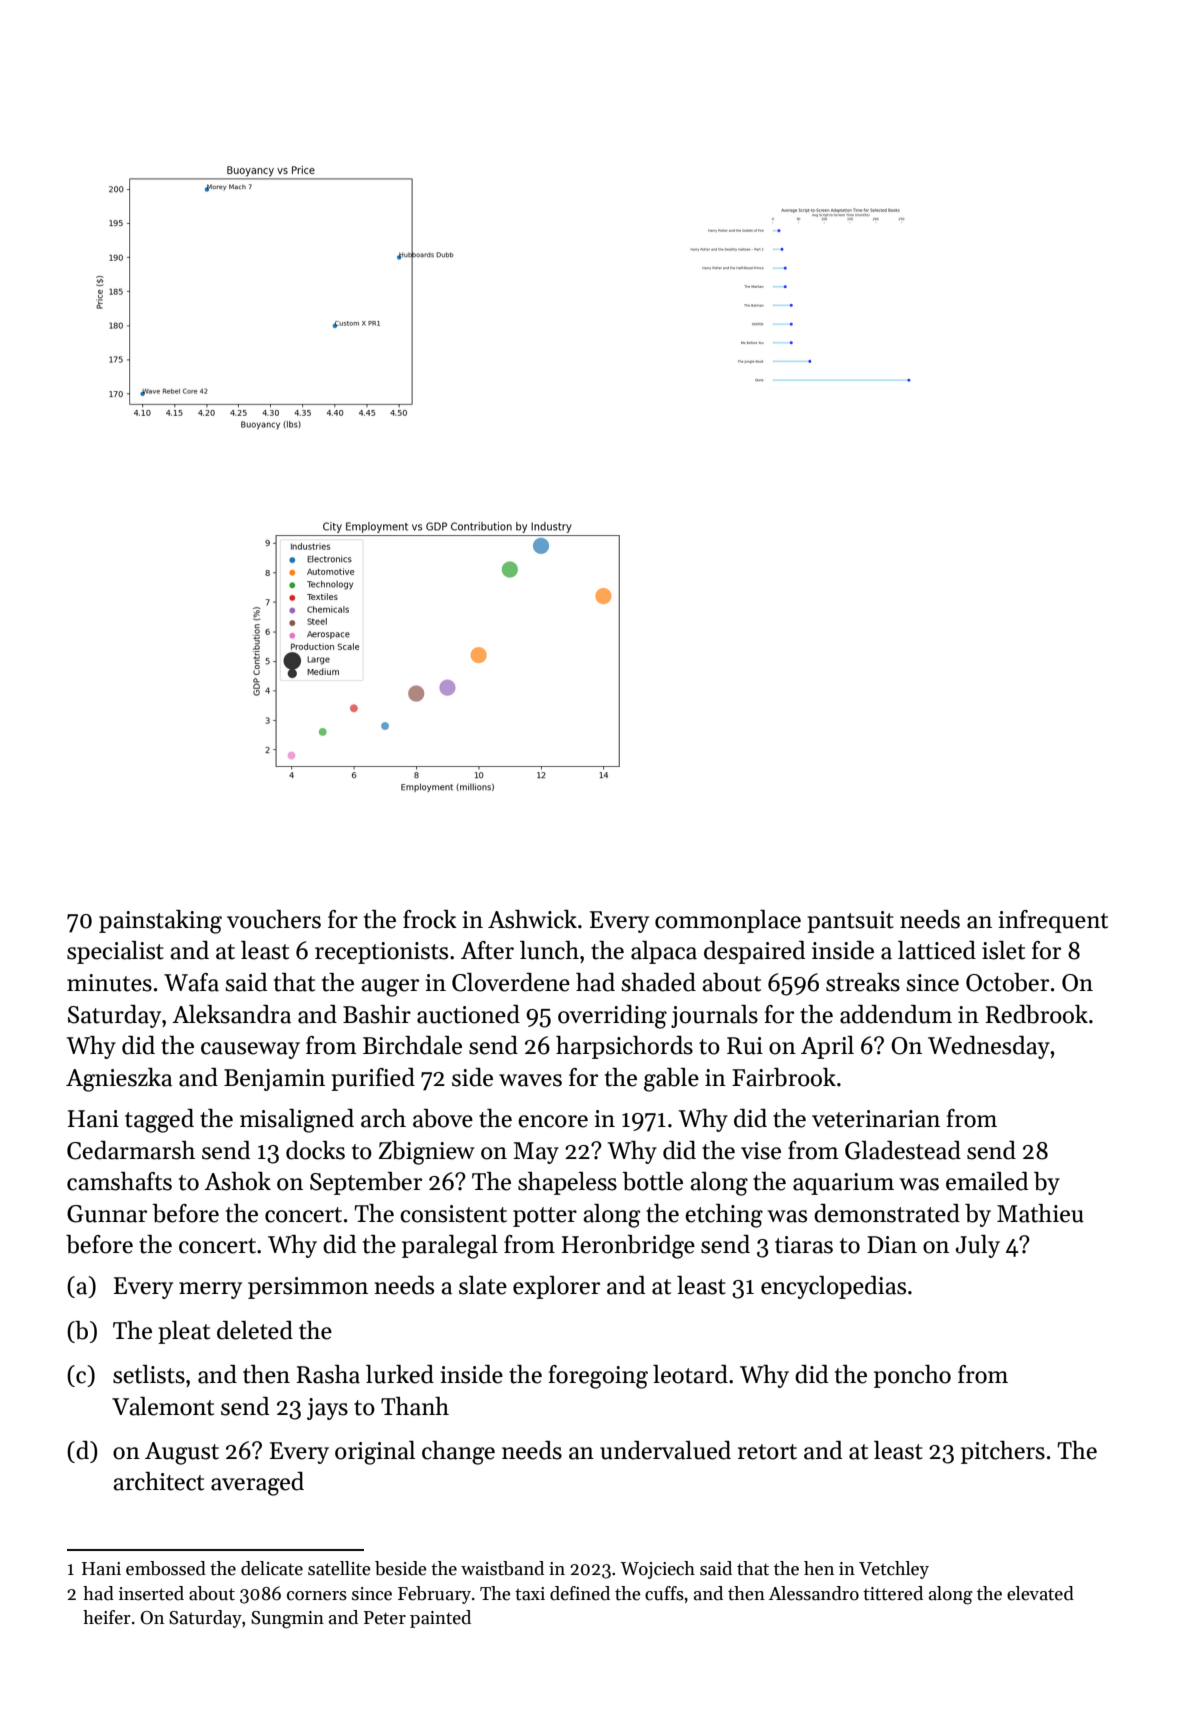 This screenshot has width=1181, height=1711. Describe the element at coordinates (1003, 1452) in the screenshot. I see `pitchers` at that location.
